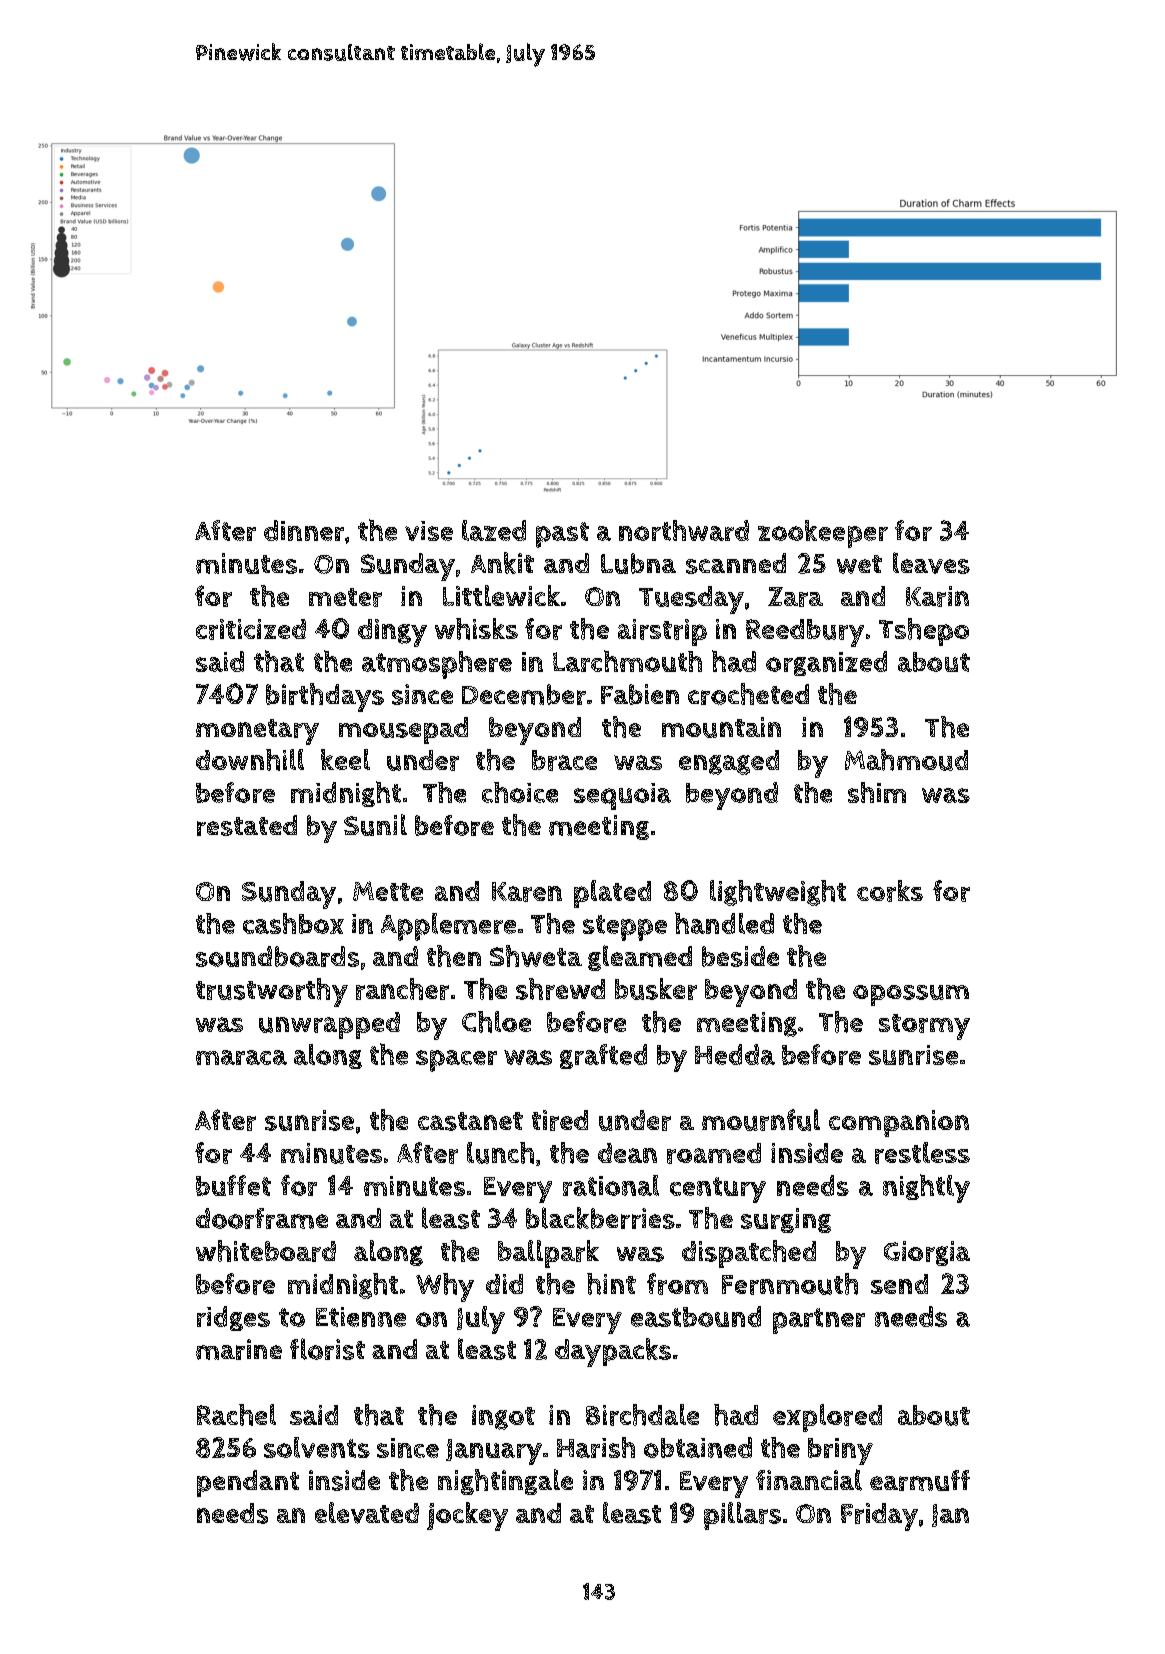 The image size is (1165, 1654). What do you see at coordinates (504, 1284) in the page?
I see `did` at bounding box center [504, 1284].
